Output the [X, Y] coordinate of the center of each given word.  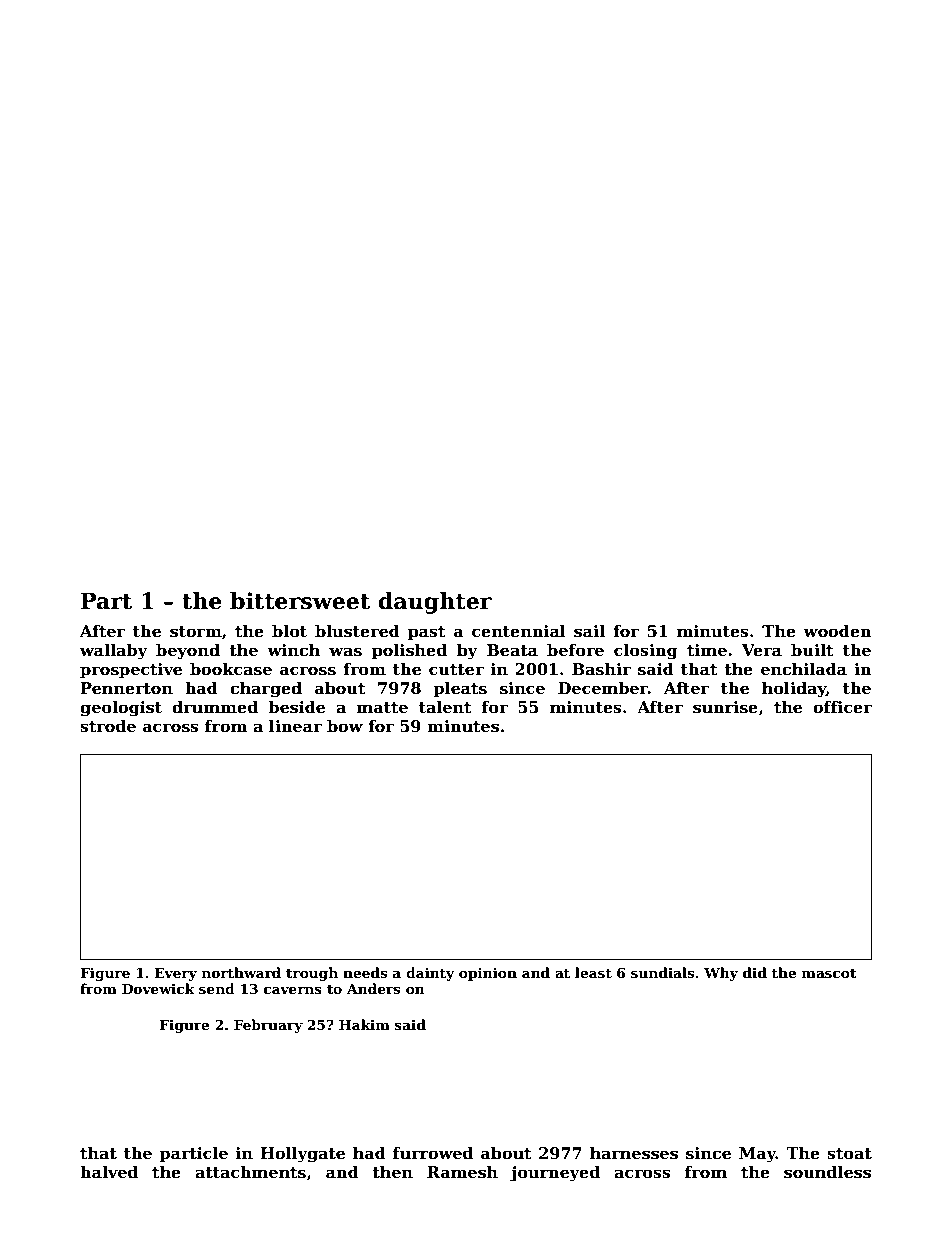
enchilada [804, 669]
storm [196, 632]
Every [176, 974]
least [593, 972]
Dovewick [158, 988]
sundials [662, 972]
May [757, 1155]
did [755, 972]
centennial [519, 631]
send [217, 988]
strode [108, 726]
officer [842, 707]
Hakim [364, 1024]
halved [109, 1172]
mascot [829, 973]
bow [345, 726]
